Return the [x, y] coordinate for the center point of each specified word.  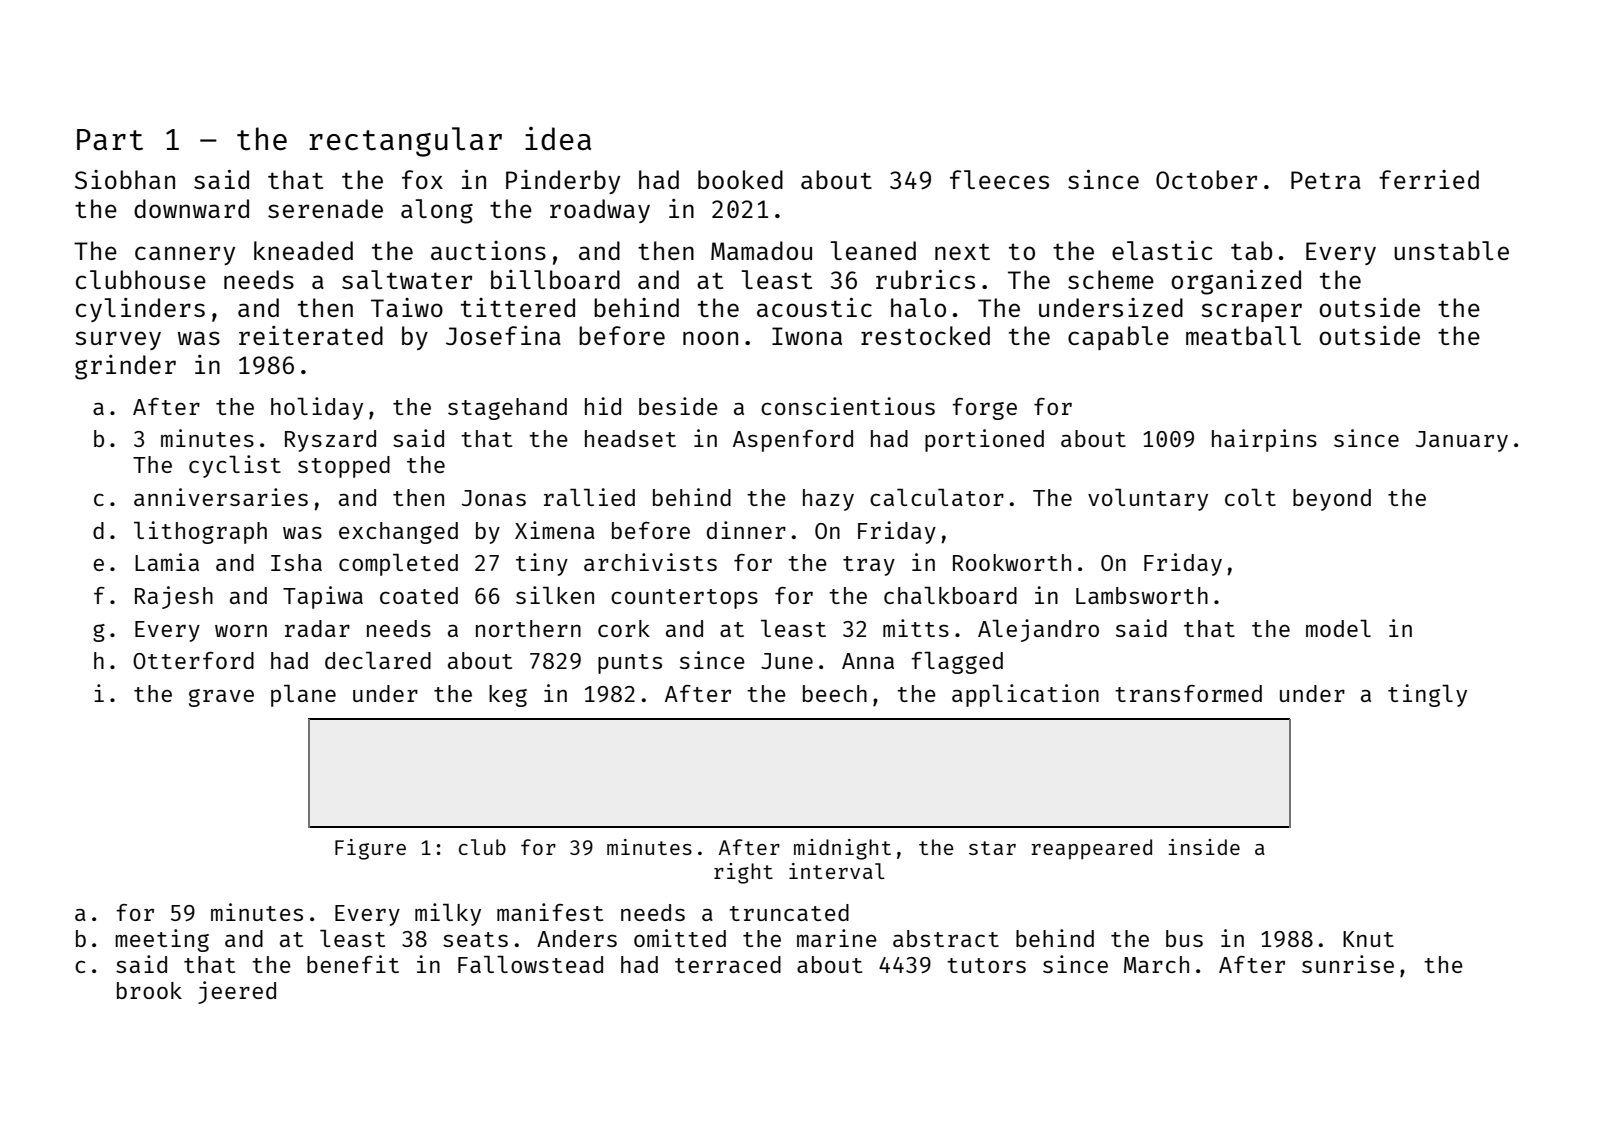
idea [558, 138]
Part [110, 139]
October [1206, 179]
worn [241, 630]
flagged [957, 662]
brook [149, 990]
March [1156, 964]
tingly [1427, 695]
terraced [728, 964]
